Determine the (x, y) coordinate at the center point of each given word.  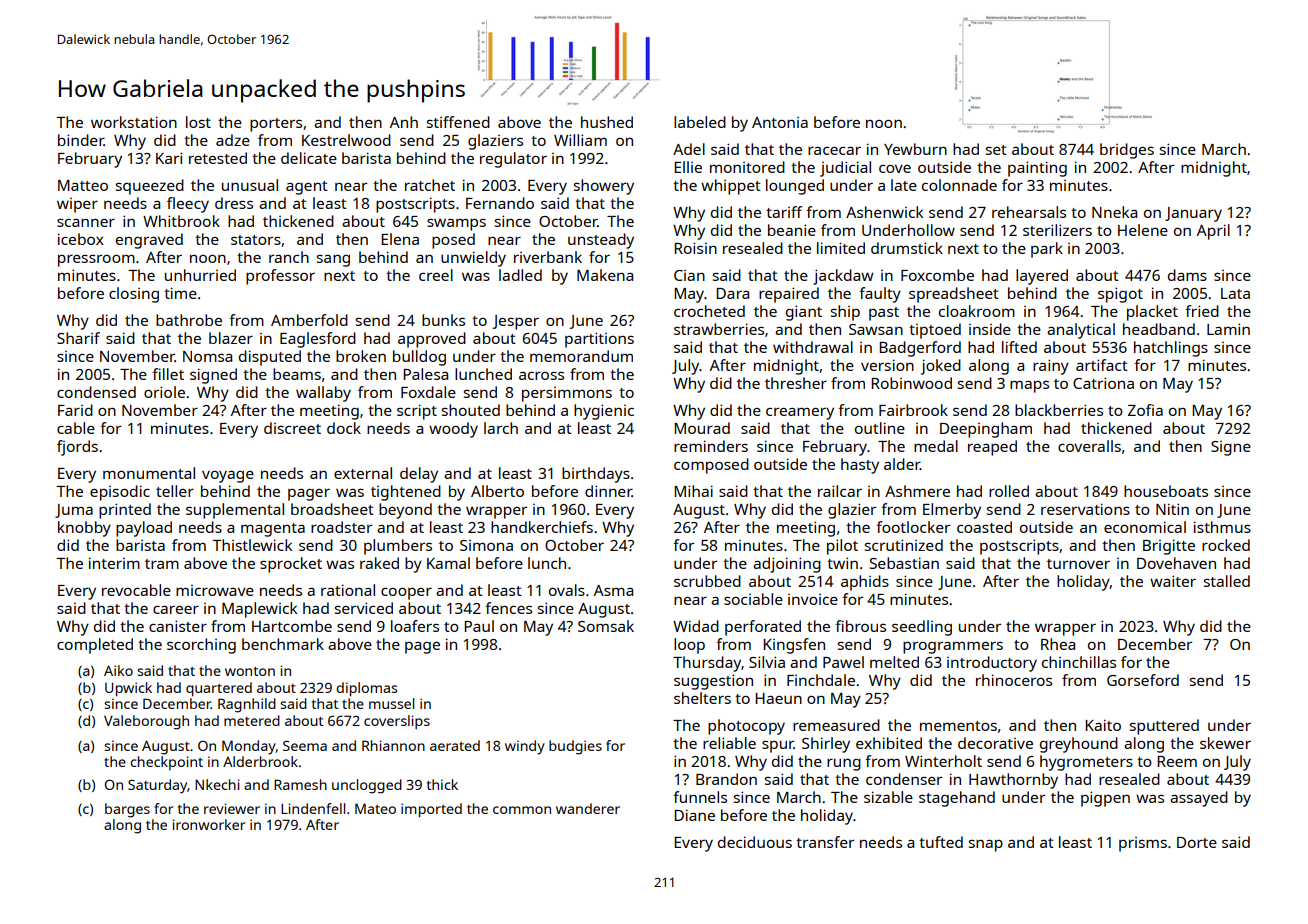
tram (162, 564)
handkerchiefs (542, 527)
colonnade (959, 185)
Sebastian (904, 563)
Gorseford (1143, 680)
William (580, 140)
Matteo (83, 185)
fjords (77, 448)
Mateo (375, 808)
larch (501, 428)
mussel (391, 703)
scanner (86, 222)
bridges (1127, 151)
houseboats (1166, 491)
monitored (747, 167)
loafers (415, 626)
